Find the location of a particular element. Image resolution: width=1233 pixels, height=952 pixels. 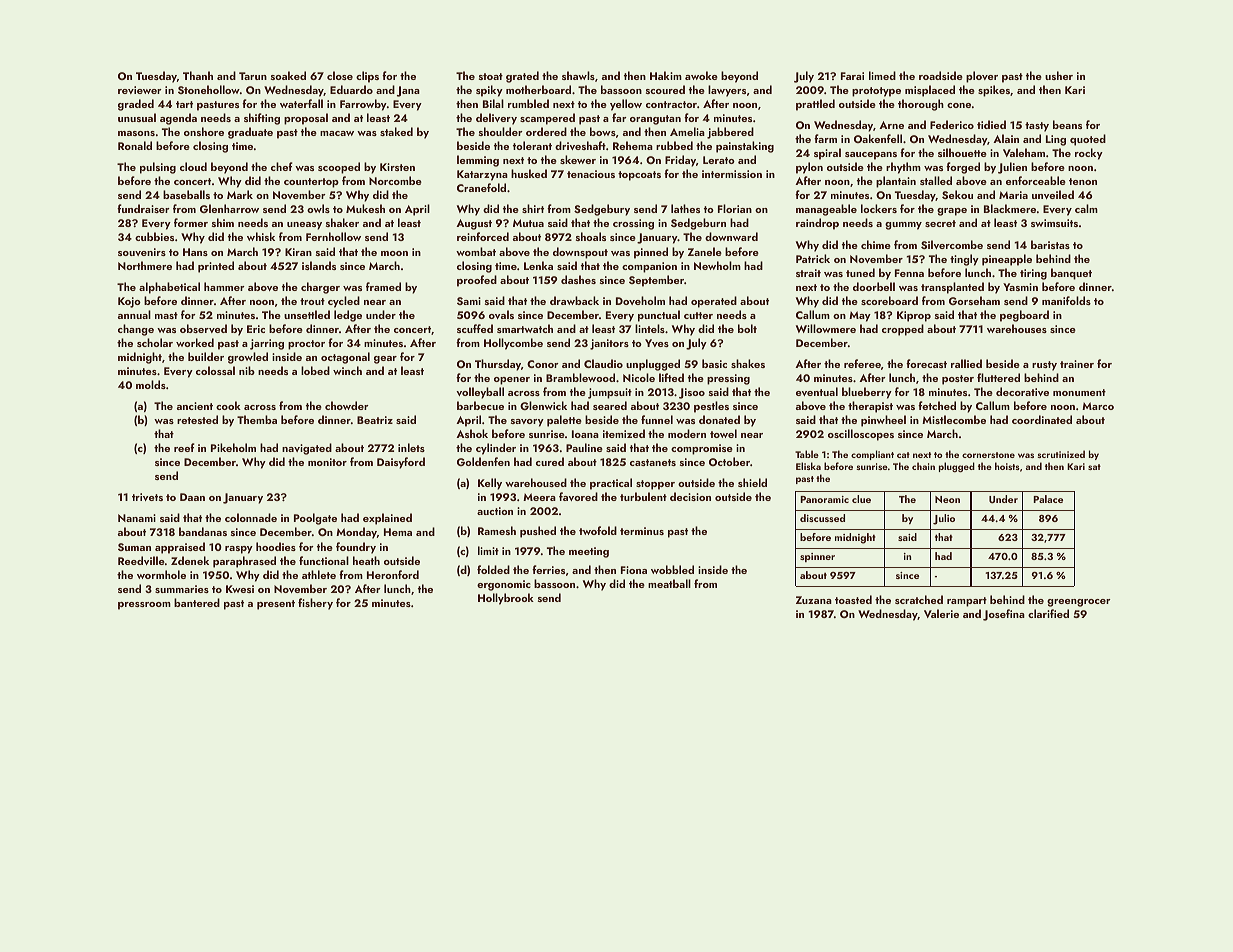

Mark is located at coordinates (240, 194).
